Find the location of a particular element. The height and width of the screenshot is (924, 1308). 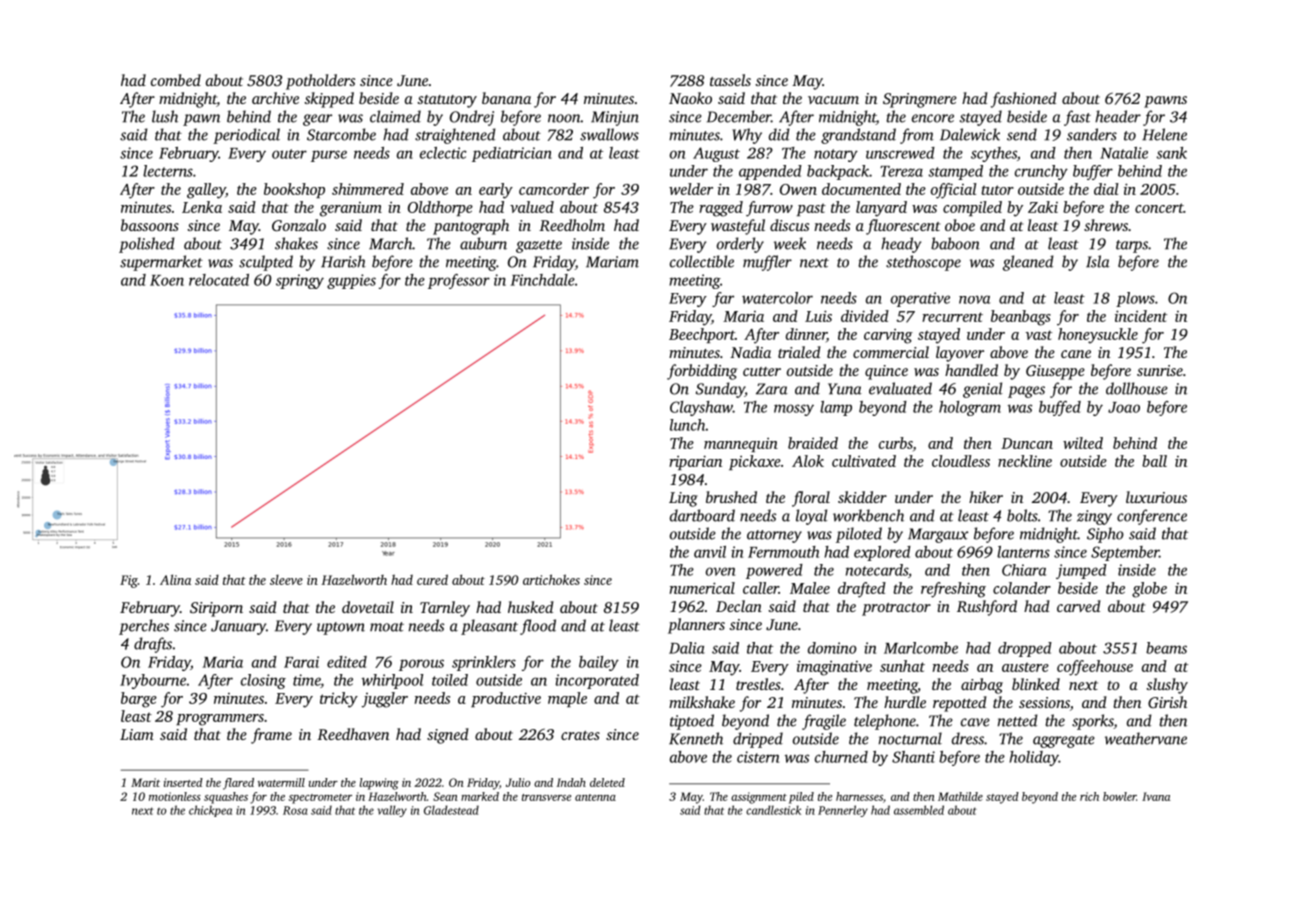

Reedholm is located at coordinates (572, 225).
